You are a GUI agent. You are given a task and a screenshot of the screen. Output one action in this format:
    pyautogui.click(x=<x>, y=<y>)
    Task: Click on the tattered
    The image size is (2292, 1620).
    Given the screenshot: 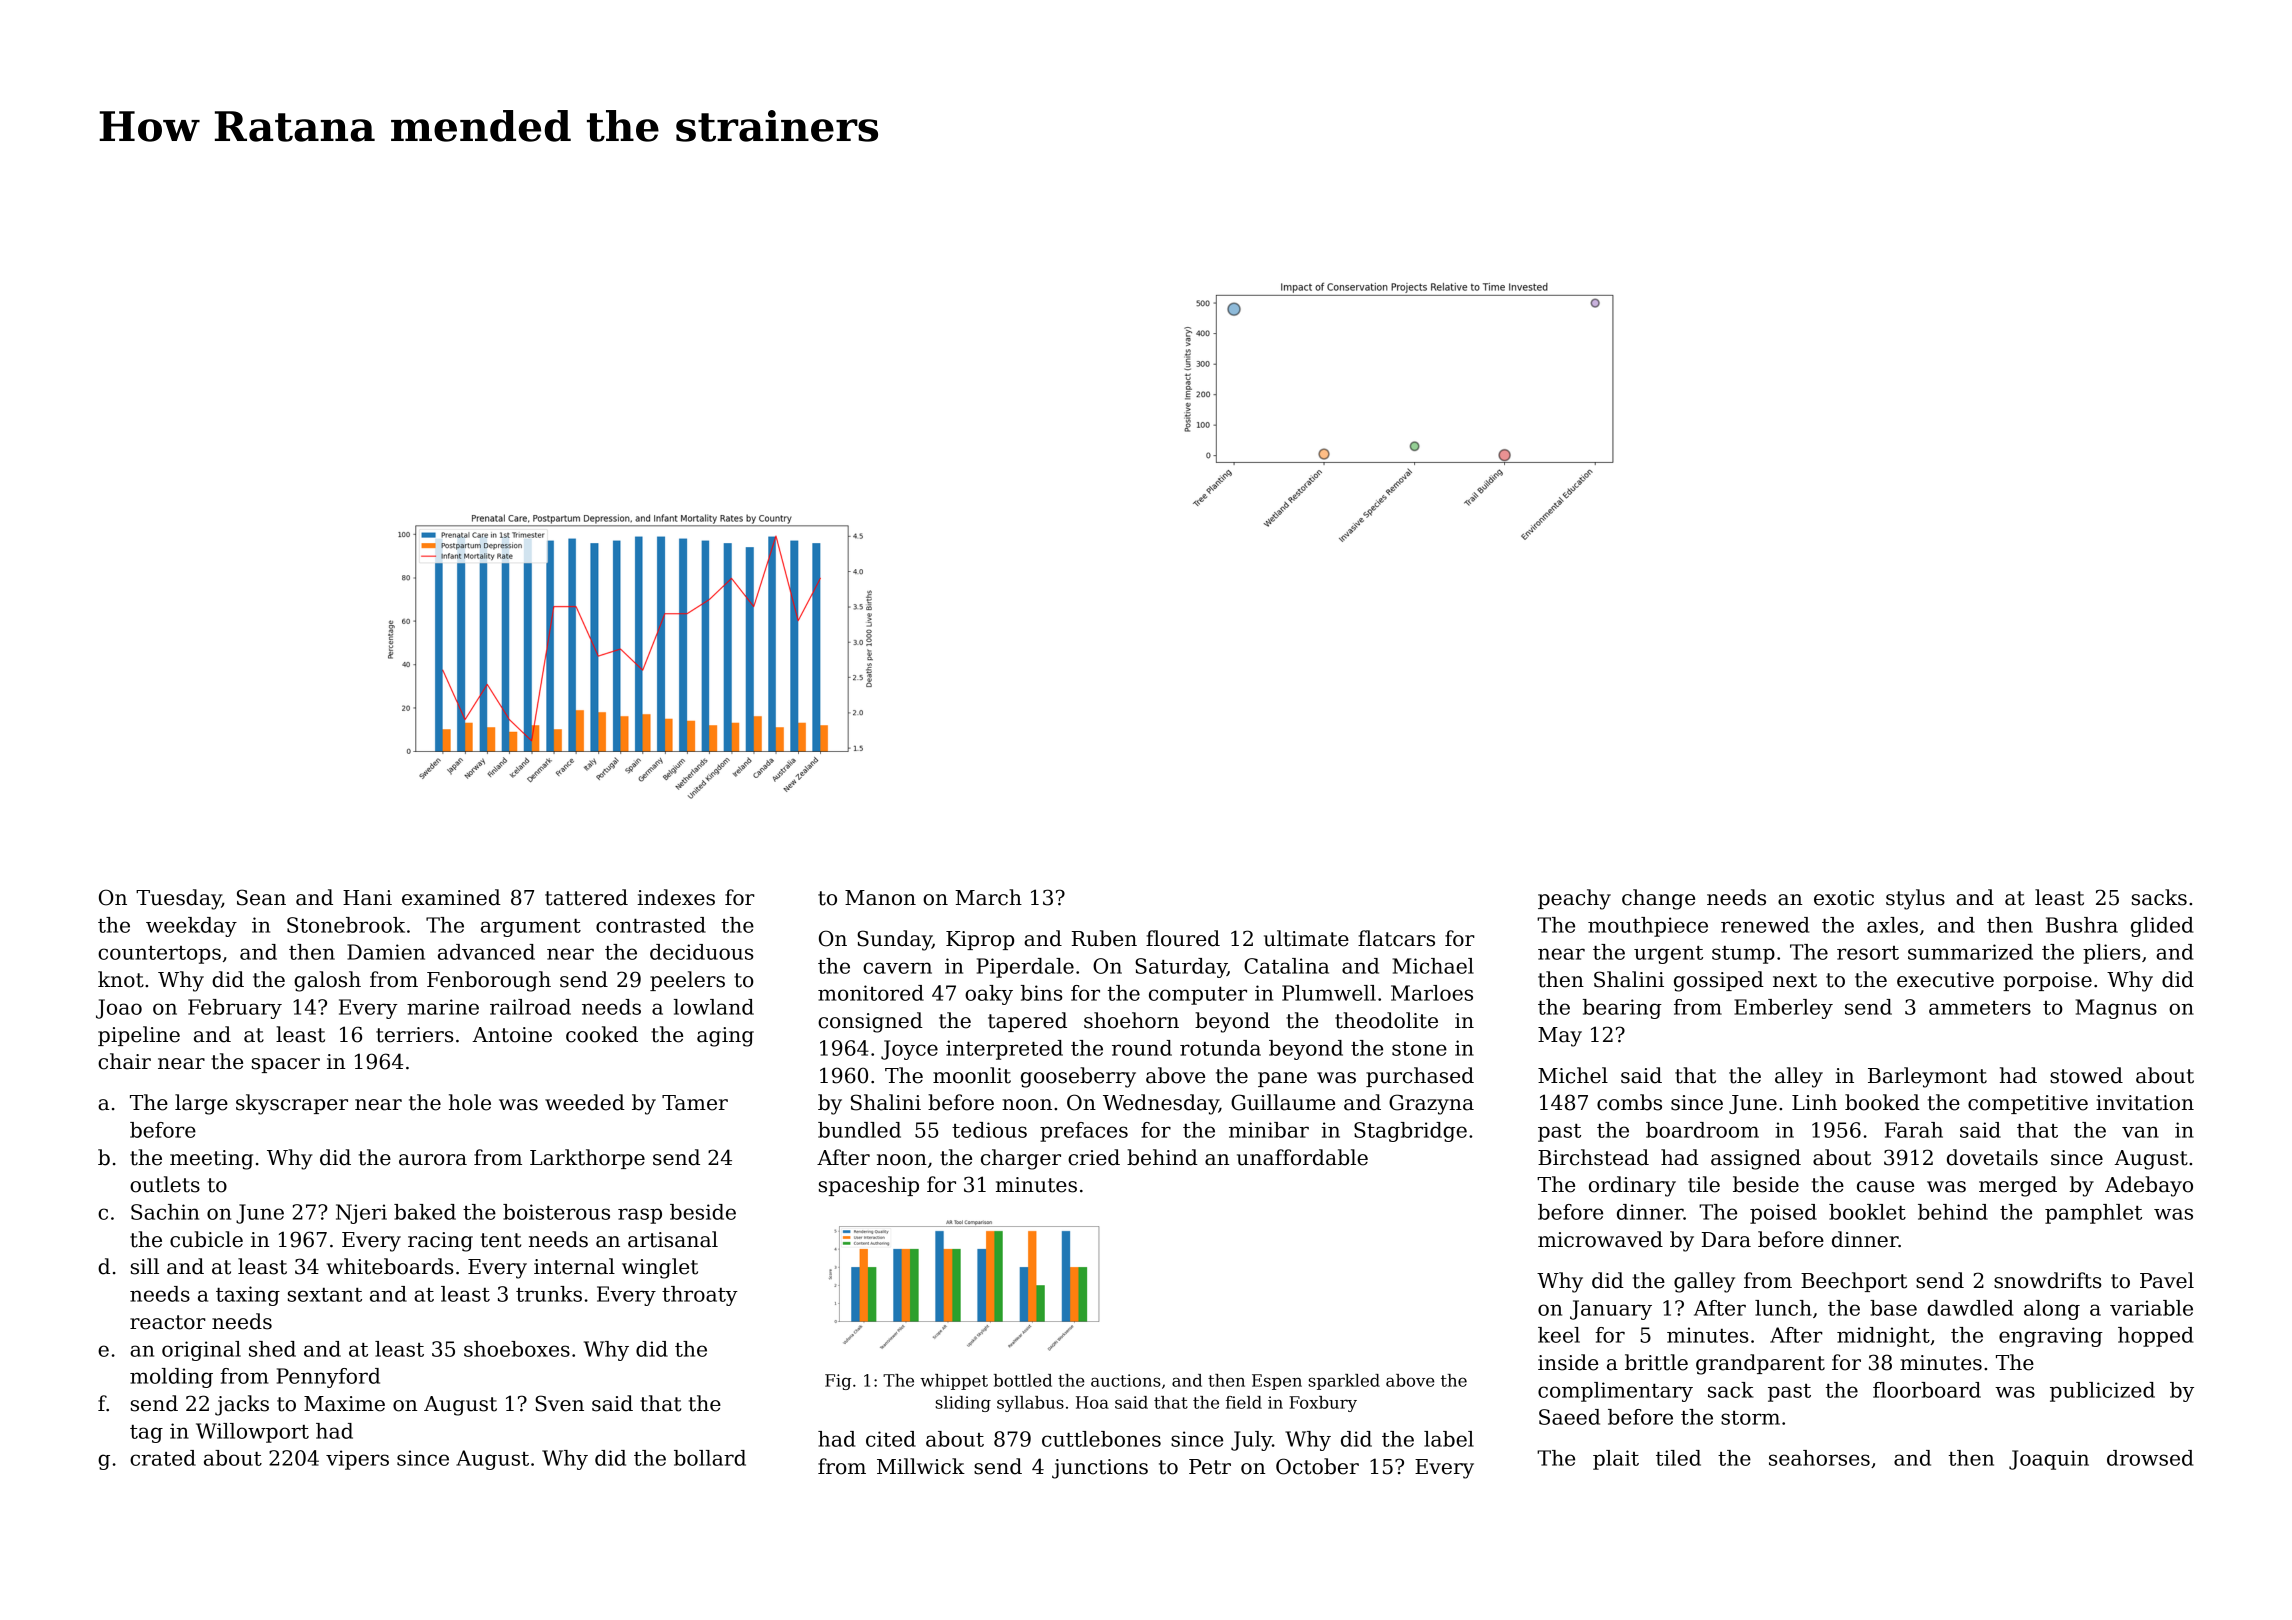 What is the action you would take?
    pyautogui.click(x=586, y=897)
